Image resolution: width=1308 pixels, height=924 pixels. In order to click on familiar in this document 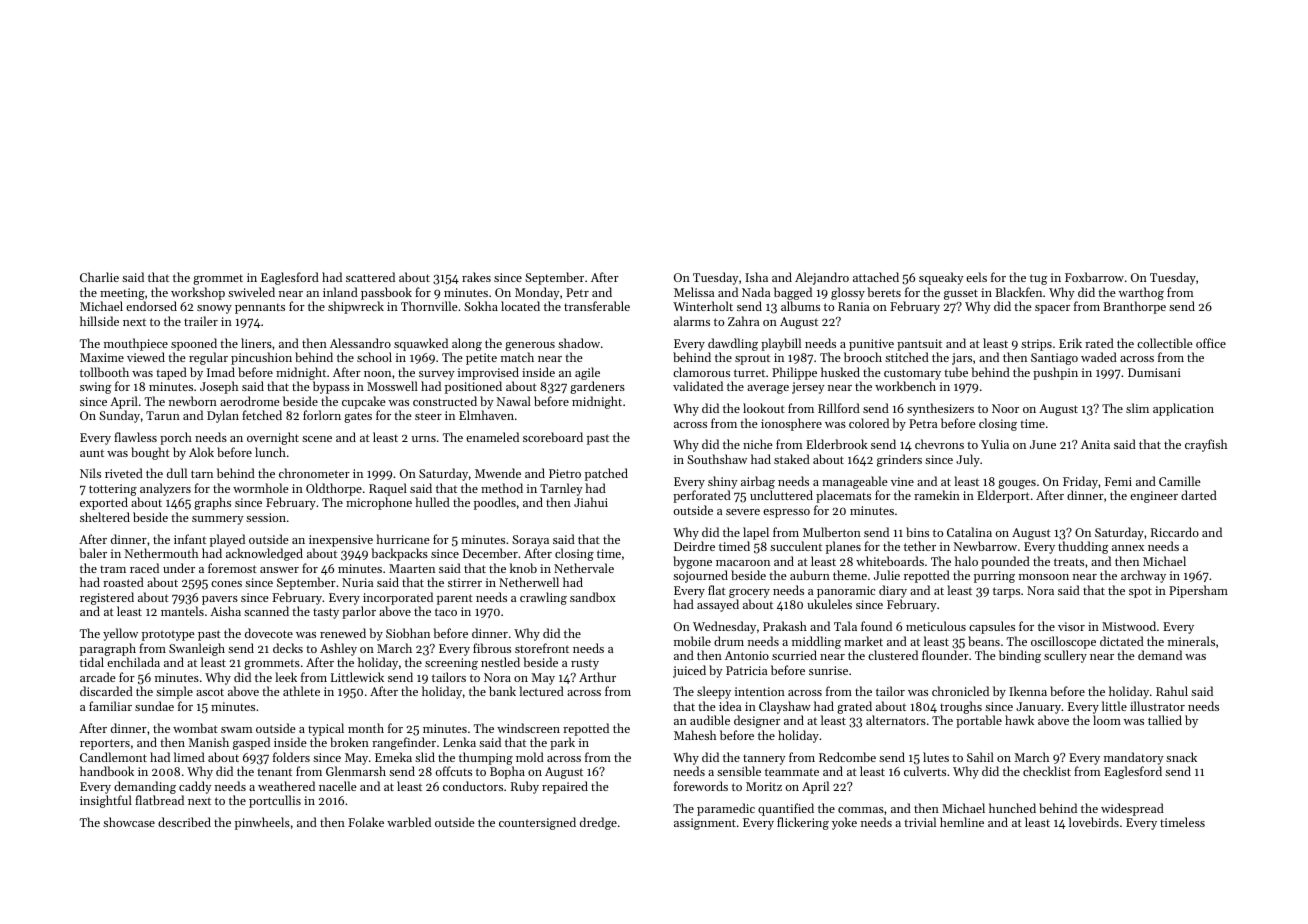, I will do `click(110, 706)`.
